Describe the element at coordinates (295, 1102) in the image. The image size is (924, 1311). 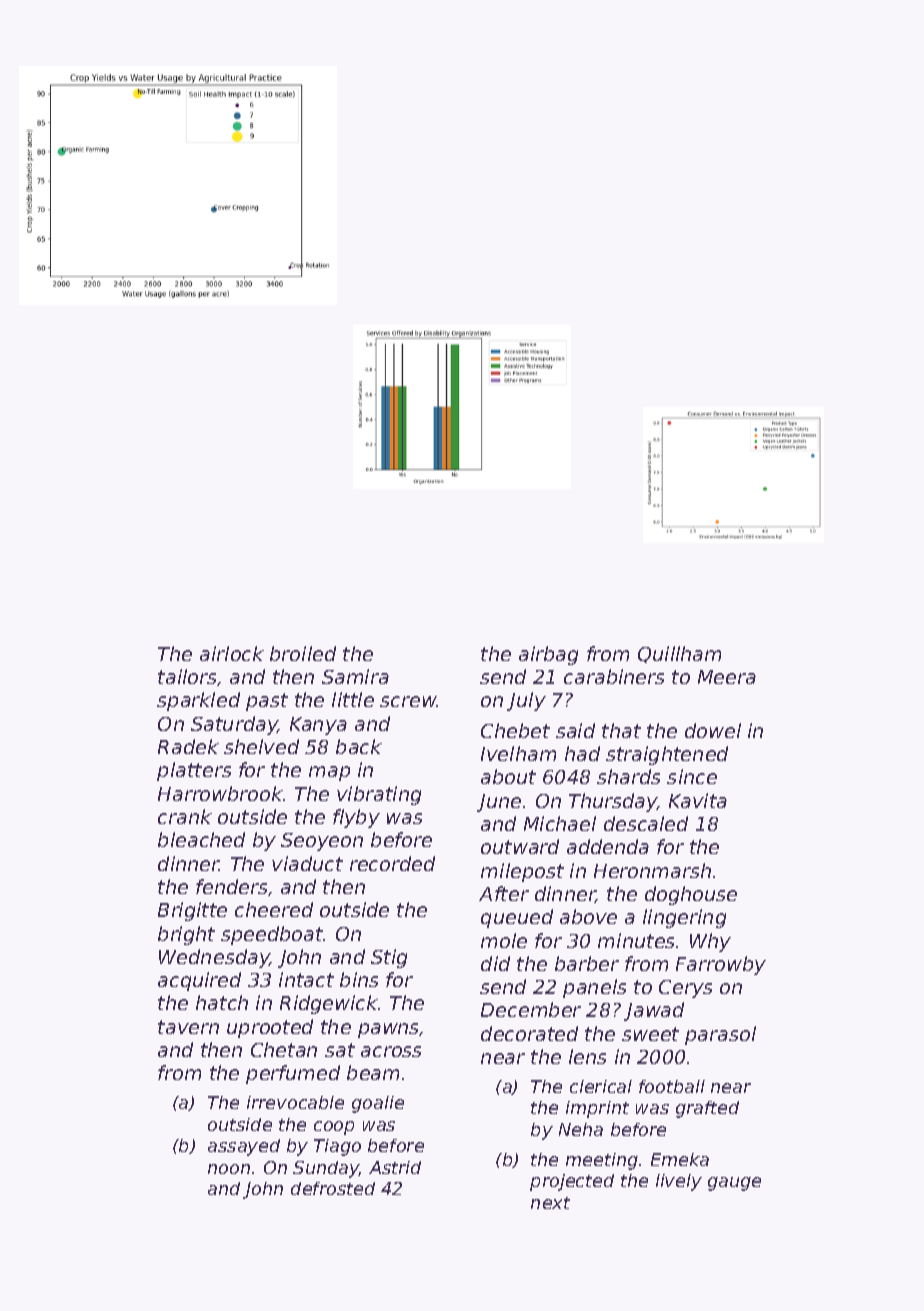
I see `irrevocable` at that location.
